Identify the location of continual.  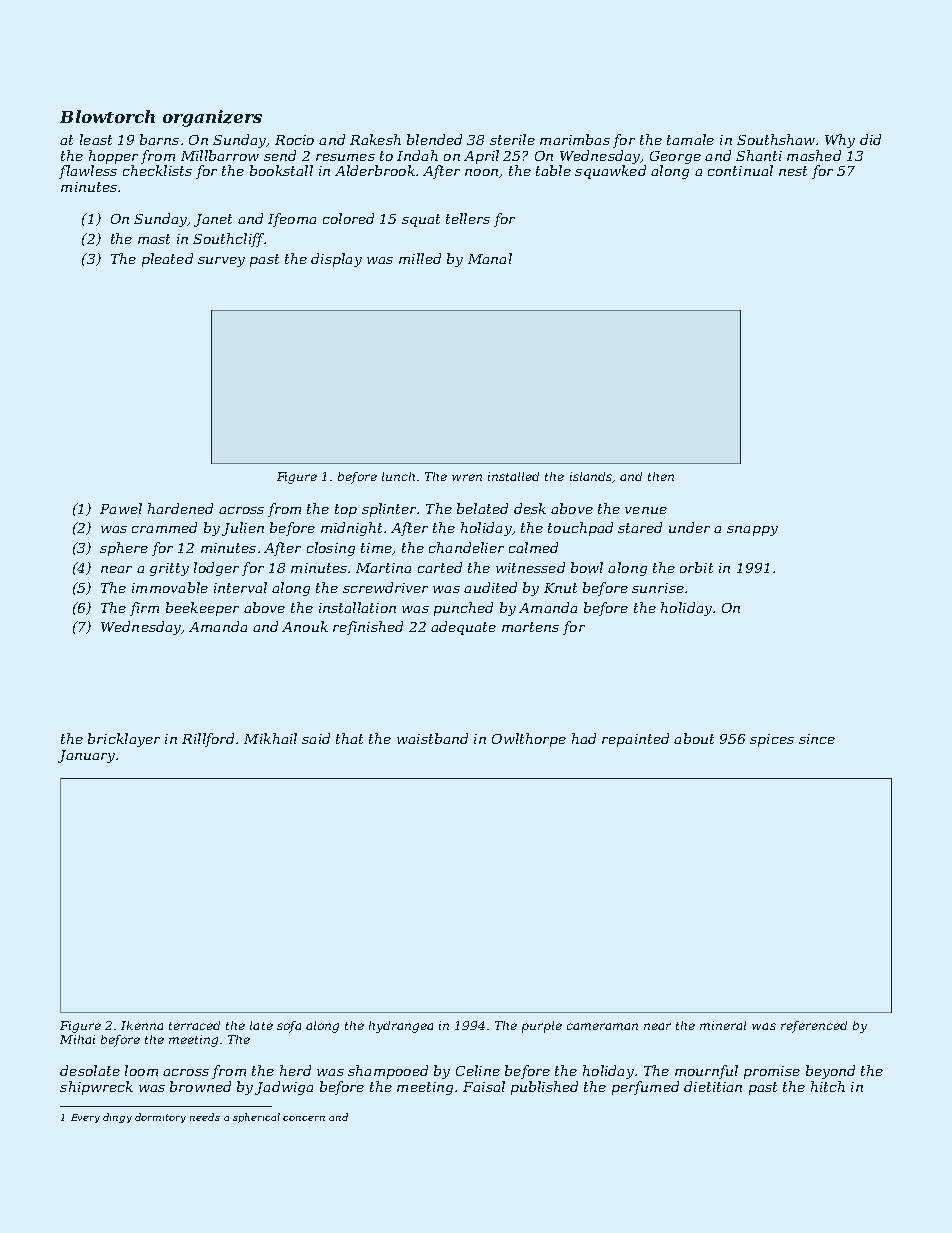
(740, 170).
